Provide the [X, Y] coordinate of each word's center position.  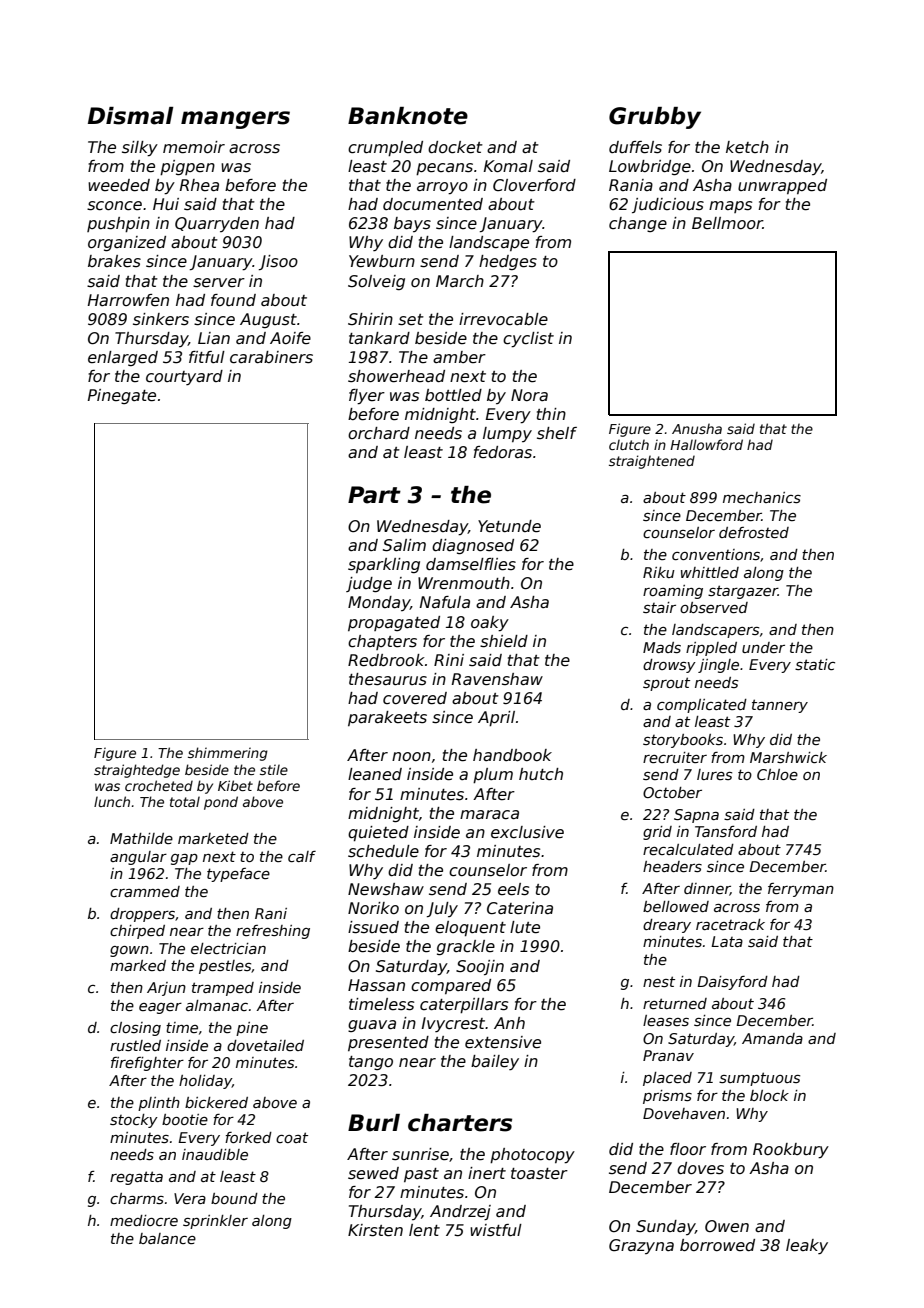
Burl [374, 1123]
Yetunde [509, 526]
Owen [727, 1226]
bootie [185, 1119]
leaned [375, 774]
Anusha [697, 428]
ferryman [801, 890]
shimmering [228, 754]
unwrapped [782, 186]
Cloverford [534, 185]
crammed [145, 891]
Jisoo [278, 262]
